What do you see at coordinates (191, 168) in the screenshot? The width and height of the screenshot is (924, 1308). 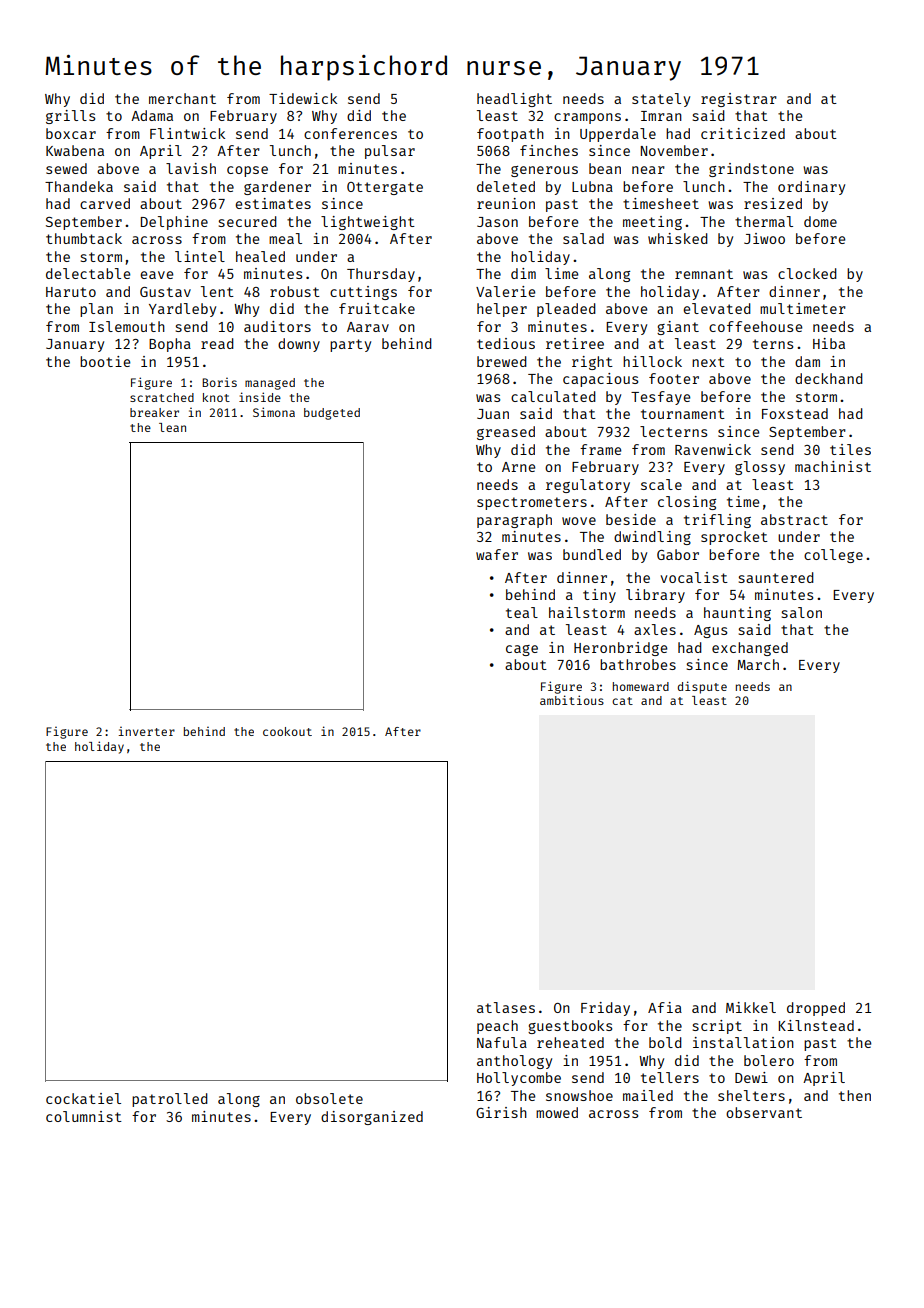 I see `lavish` at bounding box center [191, 168].
